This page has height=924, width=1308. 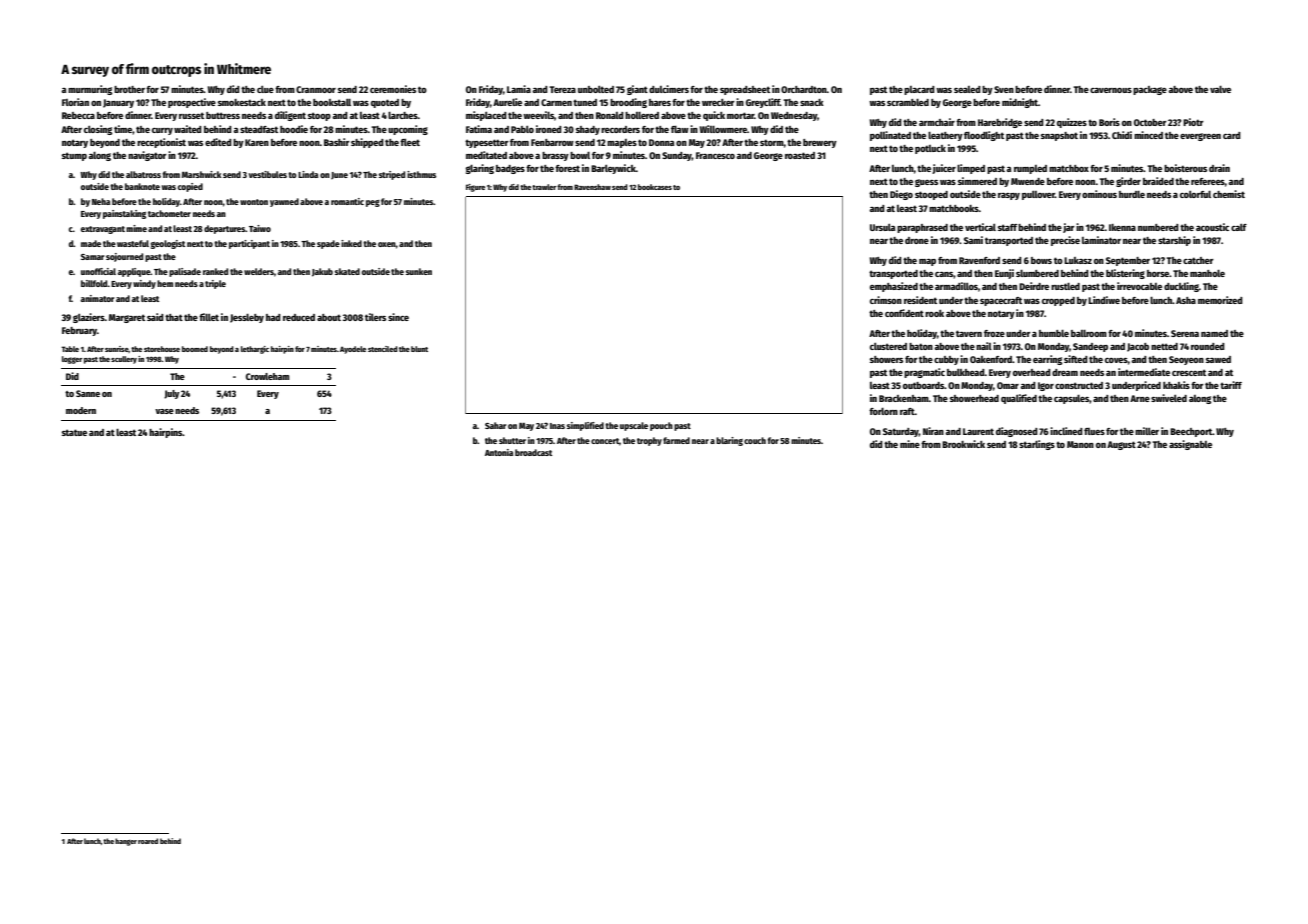 I want to click on Antonia, so click(x=499, y=452).
